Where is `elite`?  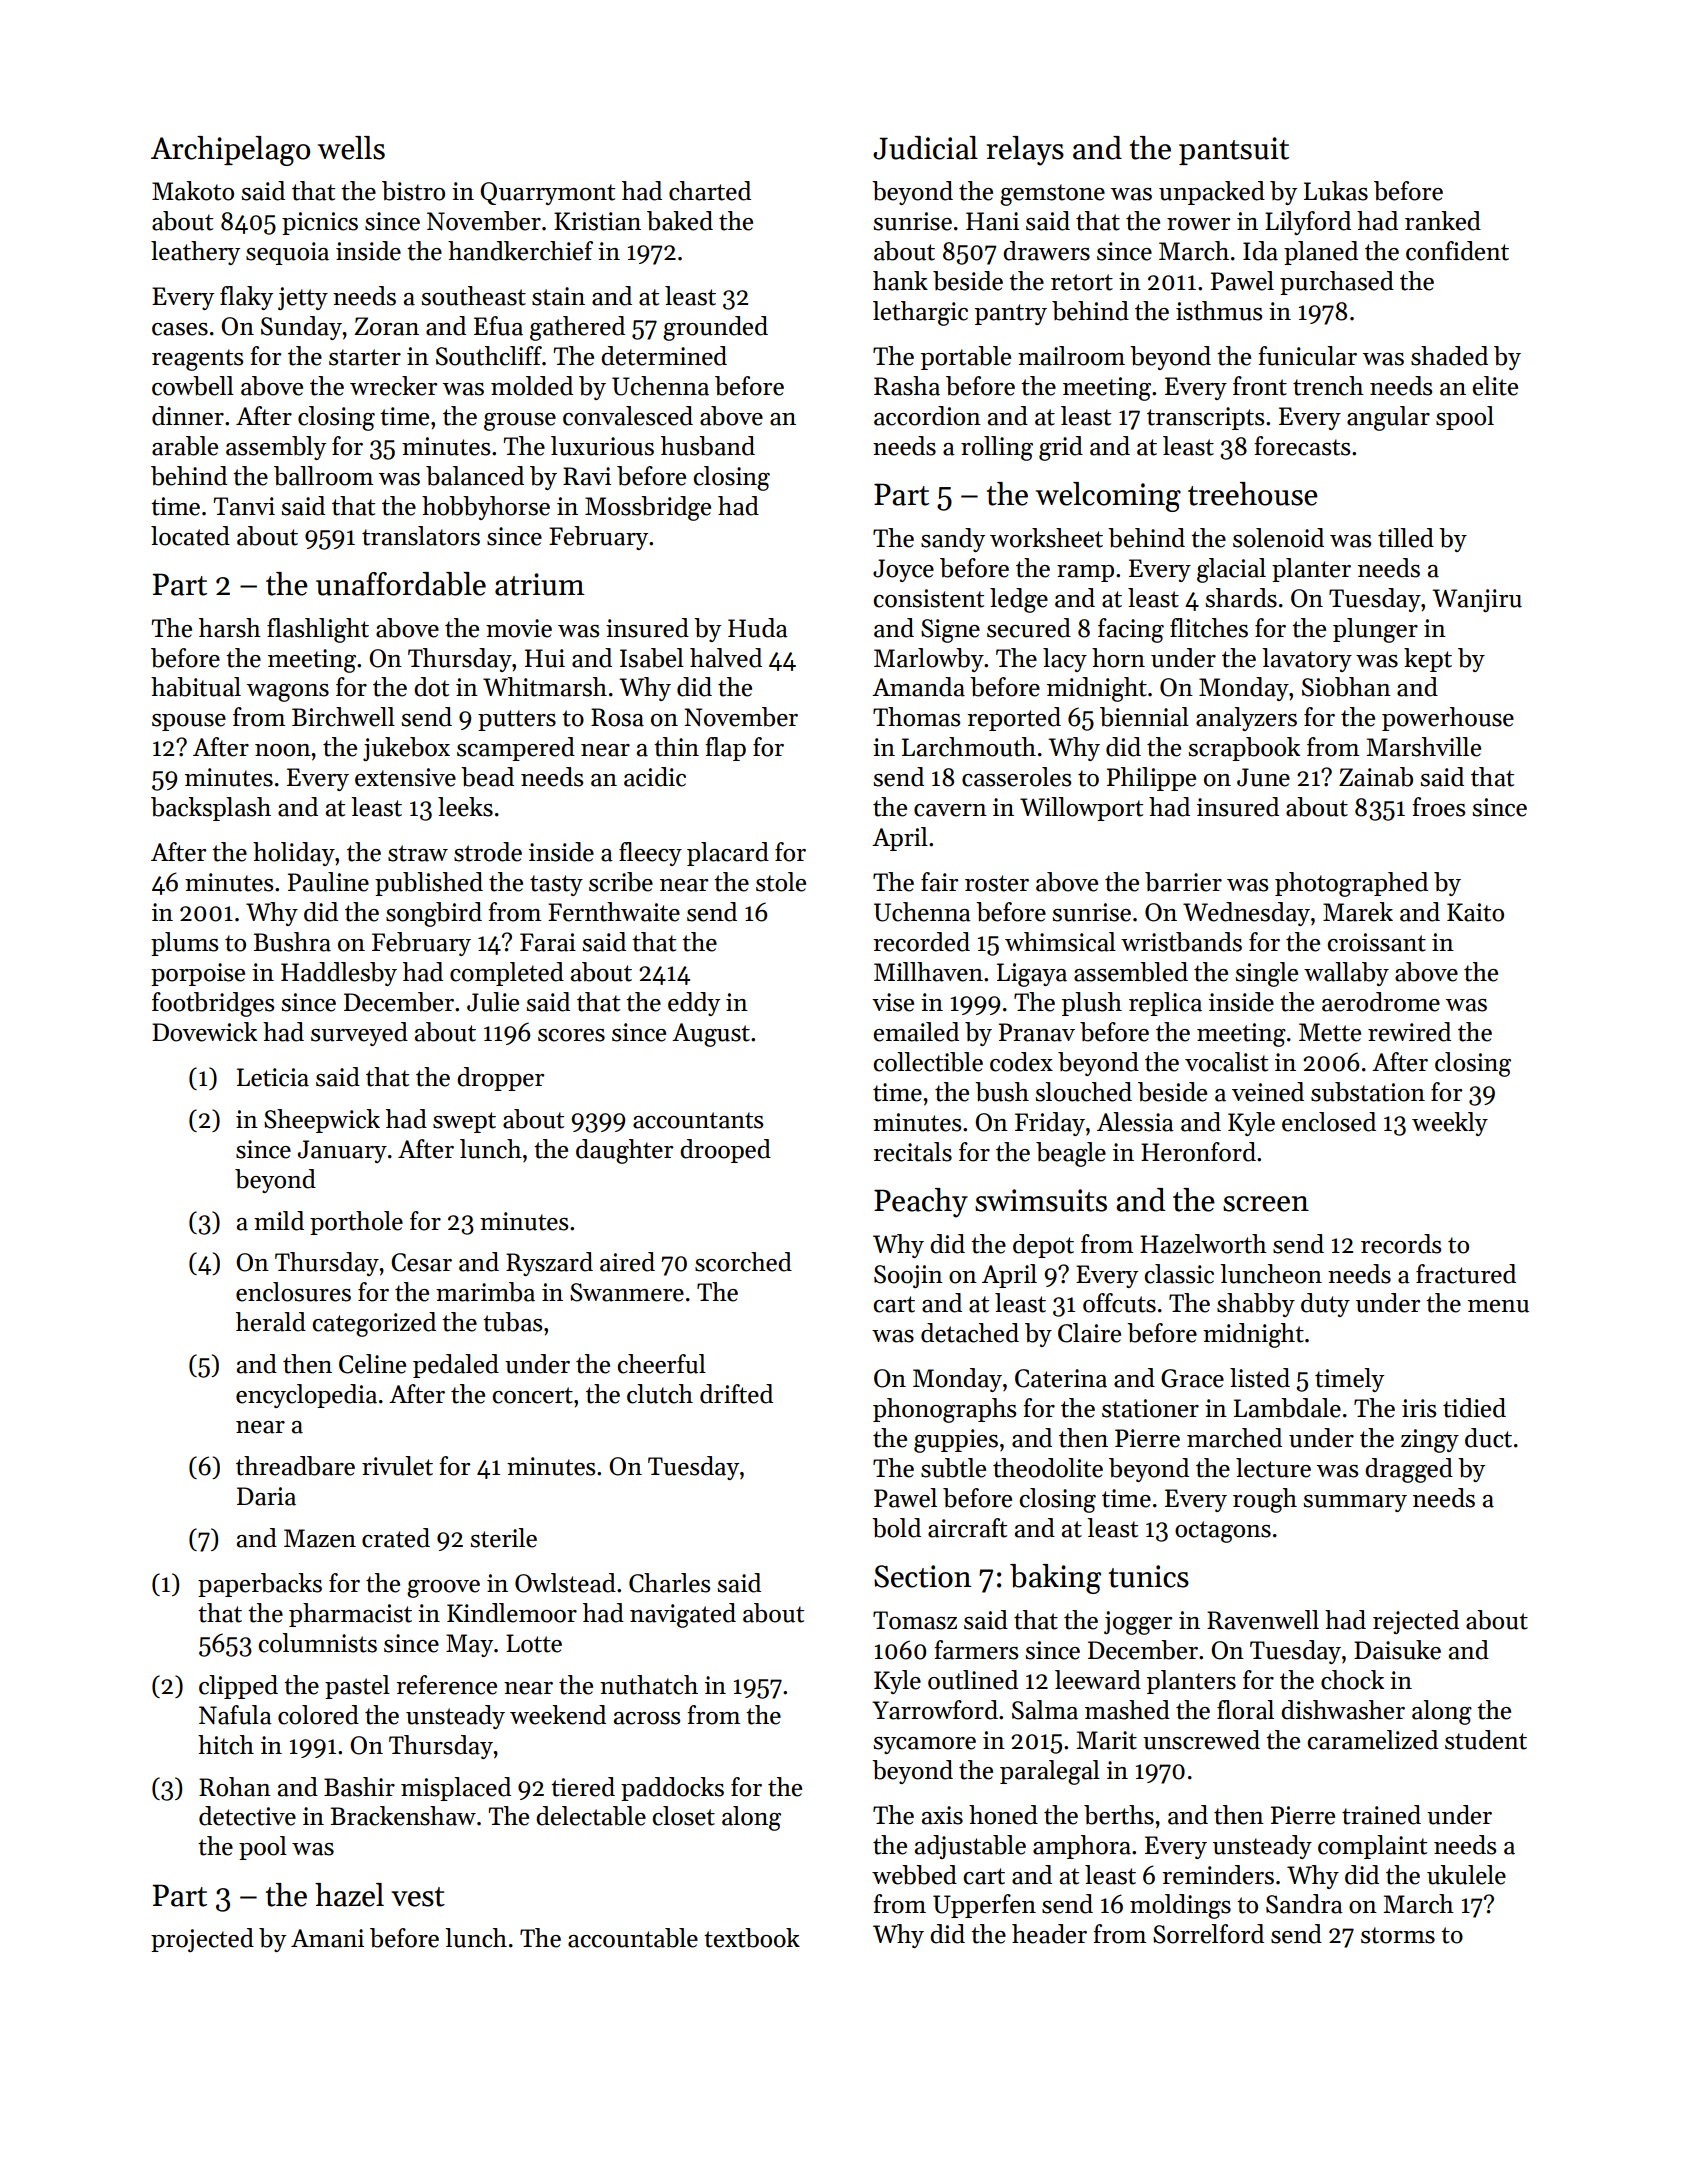 elite is located at coordinates (1495, 386).
